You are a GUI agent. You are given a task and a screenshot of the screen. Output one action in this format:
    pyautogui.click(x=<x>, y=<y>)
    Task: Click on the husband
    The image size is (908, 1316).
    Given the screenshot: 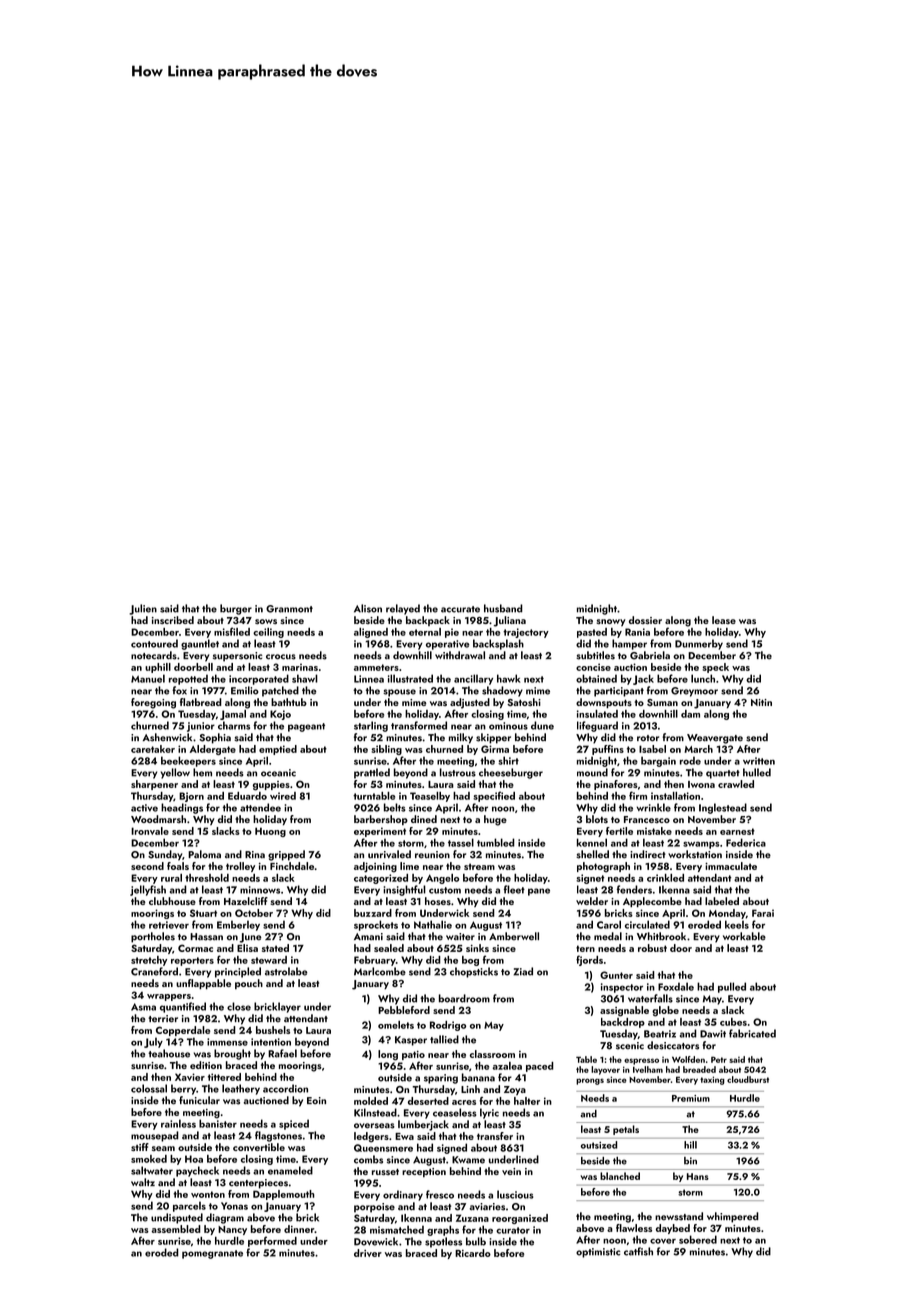 What is the action you would take?
    pyautogui.click(x=503, y=608)
